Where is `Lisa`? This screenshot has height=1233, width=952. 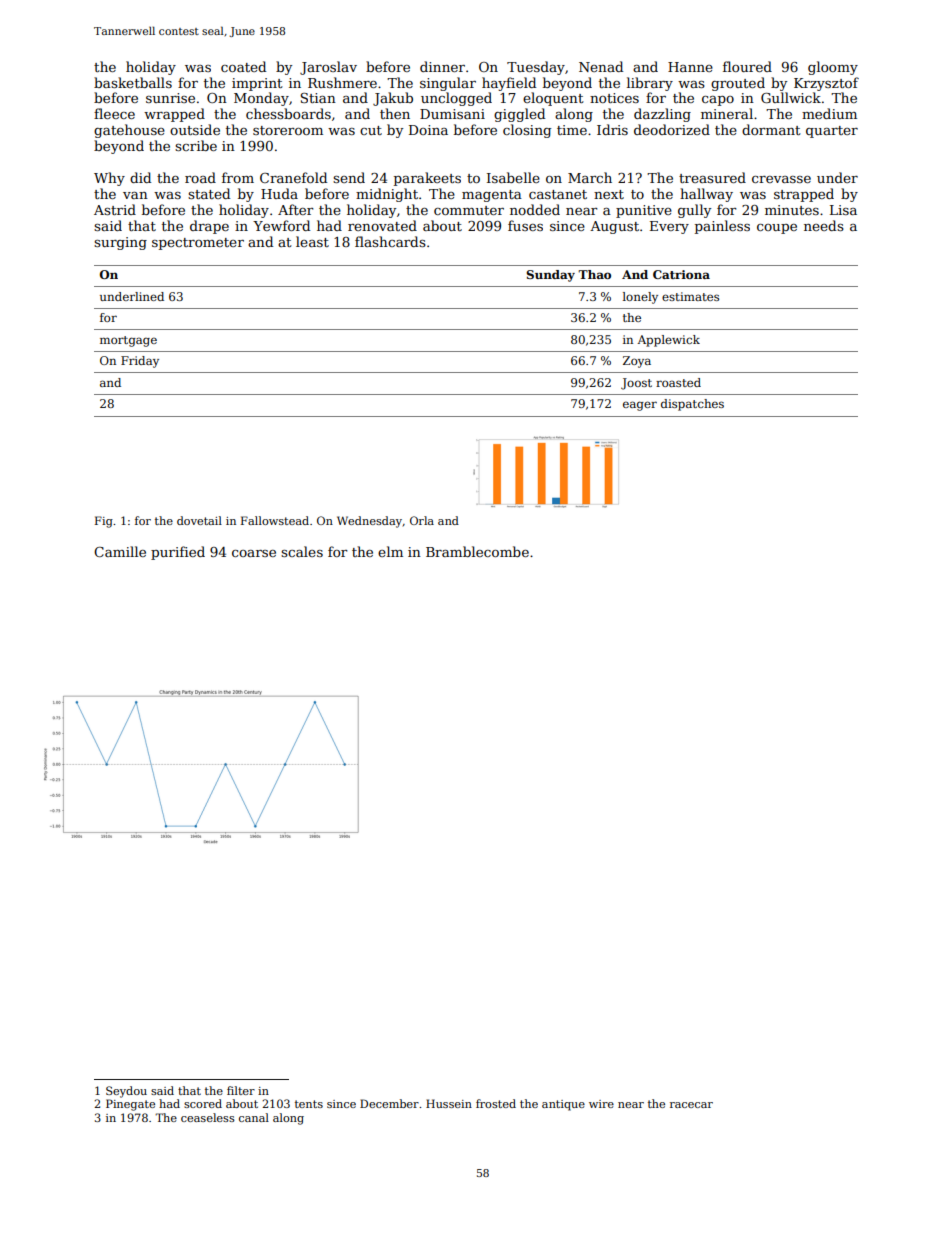
Lisa is located at coordinates (843, 210).
